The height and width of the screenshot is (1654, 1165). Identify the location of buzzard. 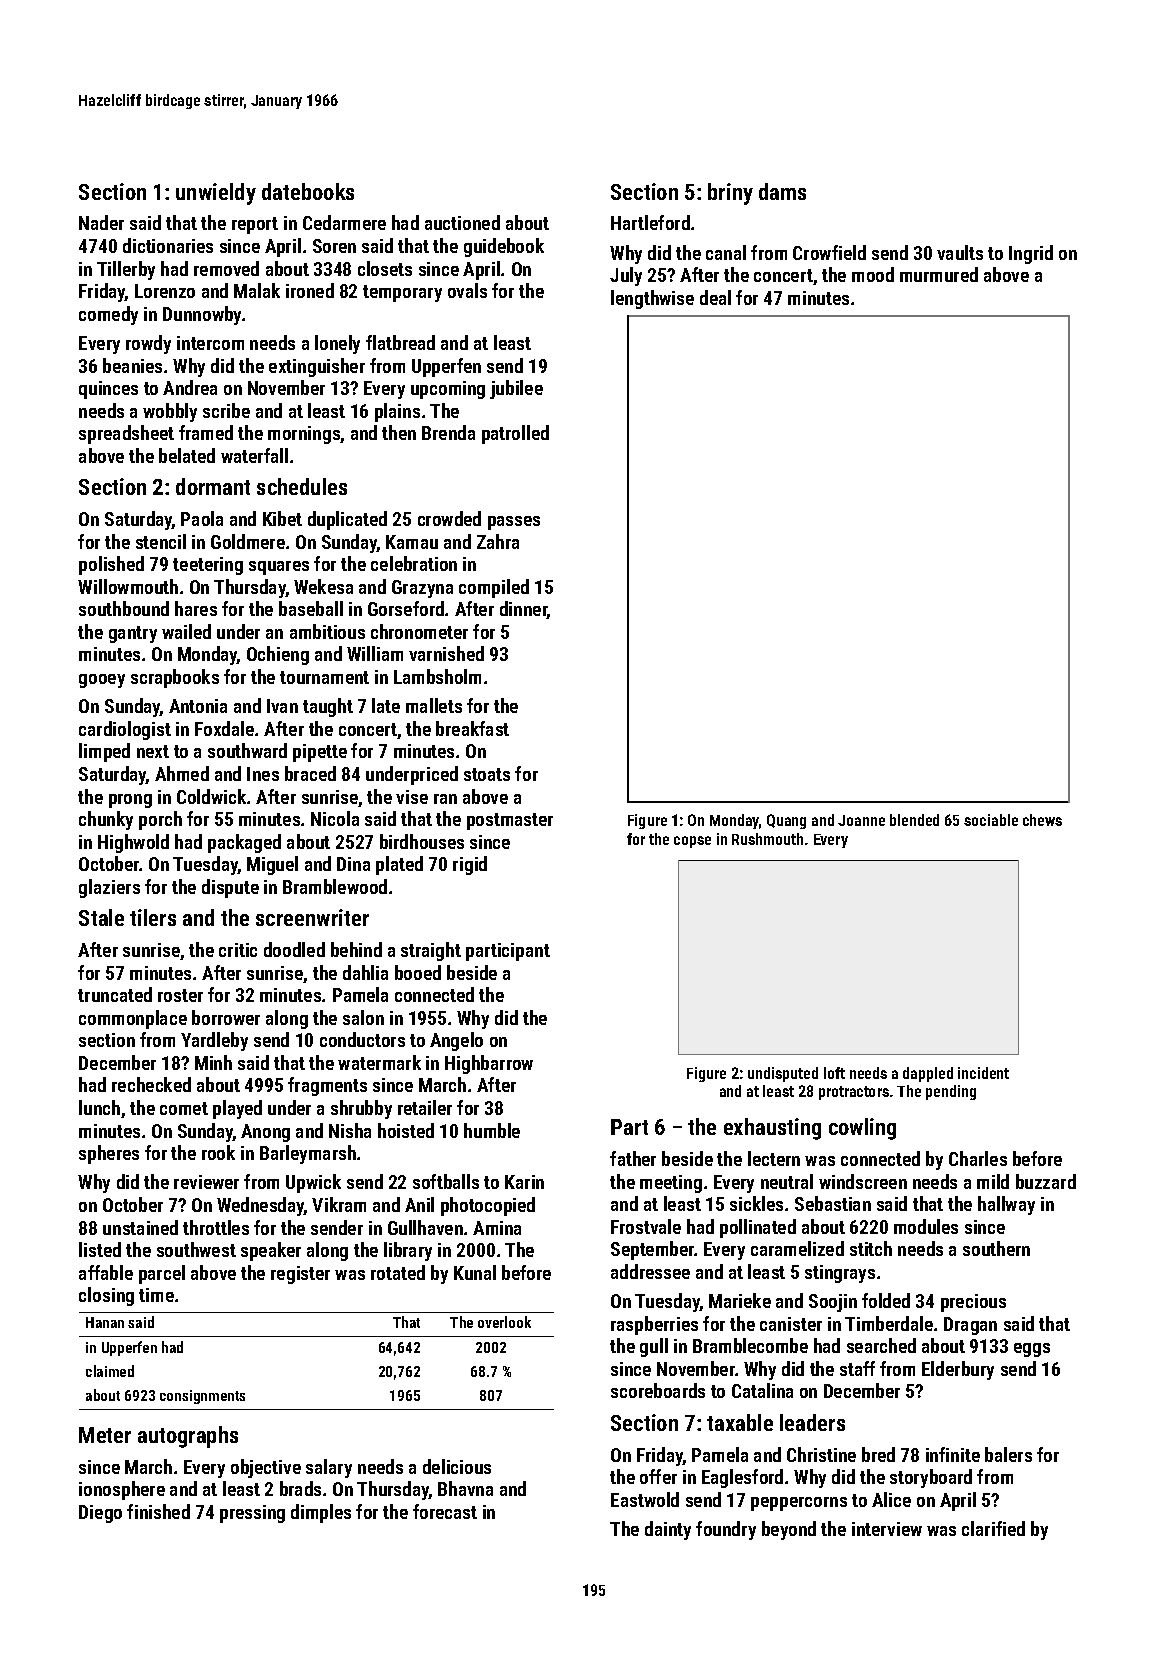
(1046, 1181).
